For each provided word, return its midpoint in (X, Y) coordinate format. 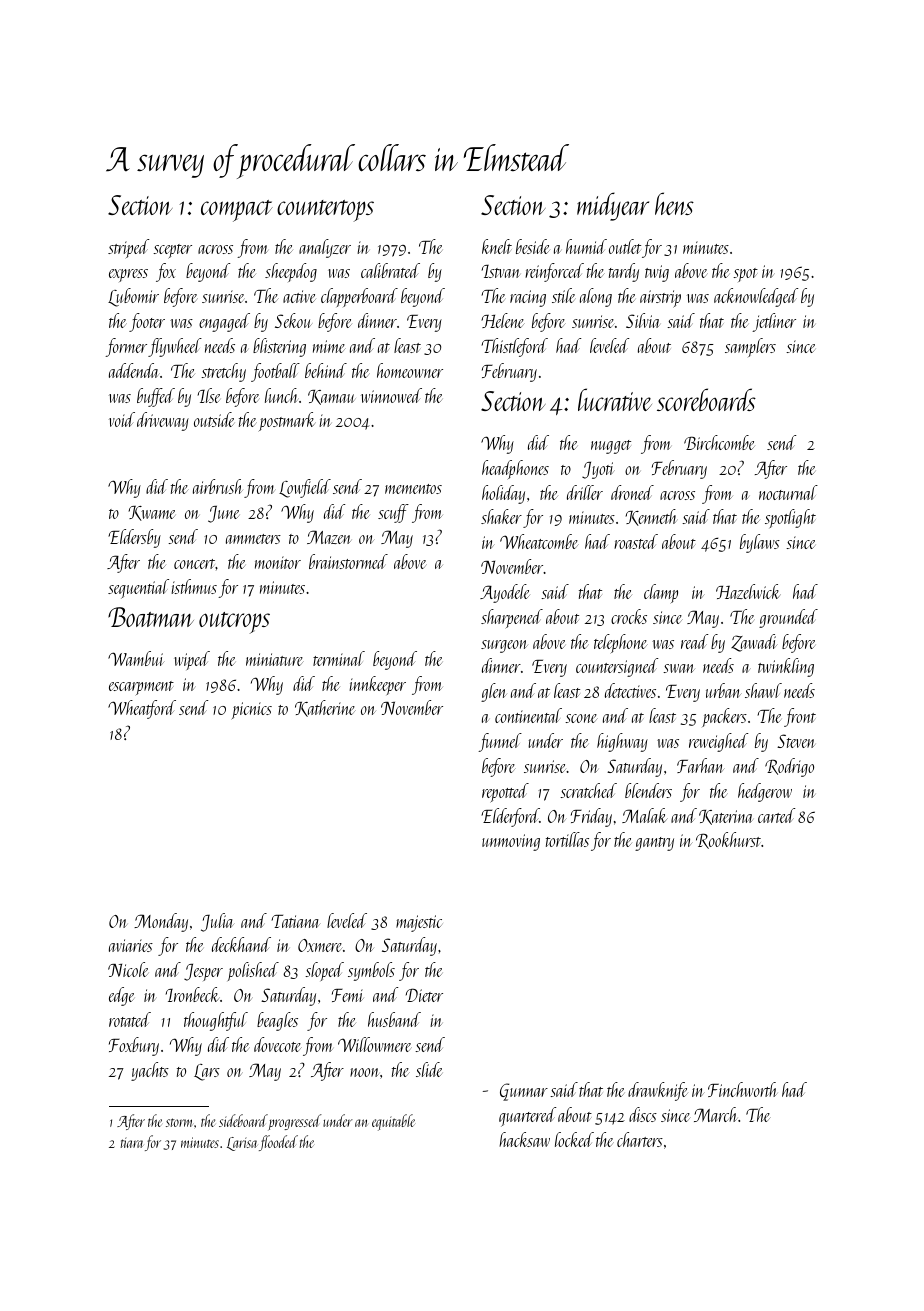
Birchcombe (719, 442)
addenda (134, 370)
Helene (503, 320)
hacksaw (524, 1139)
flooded (278, 1143)
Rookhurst (728, 840)
